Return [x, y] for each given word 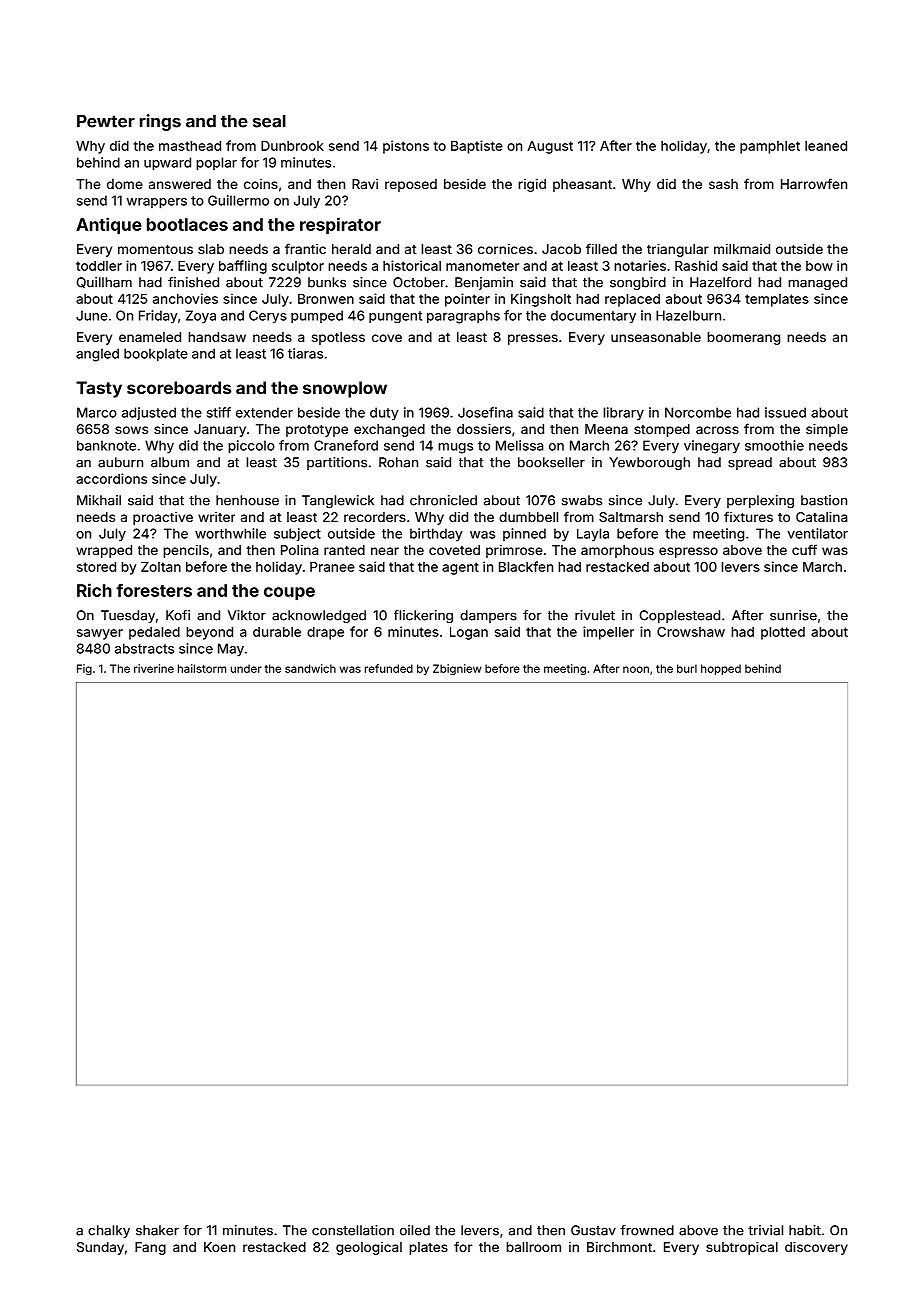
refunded [389, 668]
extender [264, 412]
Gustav [593, 1230]
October [419, 282]
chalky [109, 1231]
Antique [109, 226]
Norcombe [698, 412]
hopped [721, 669]
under [246, 668]
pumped [317, 316]
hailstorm [202, 668]
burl [687, 668]
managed [817, 283]
